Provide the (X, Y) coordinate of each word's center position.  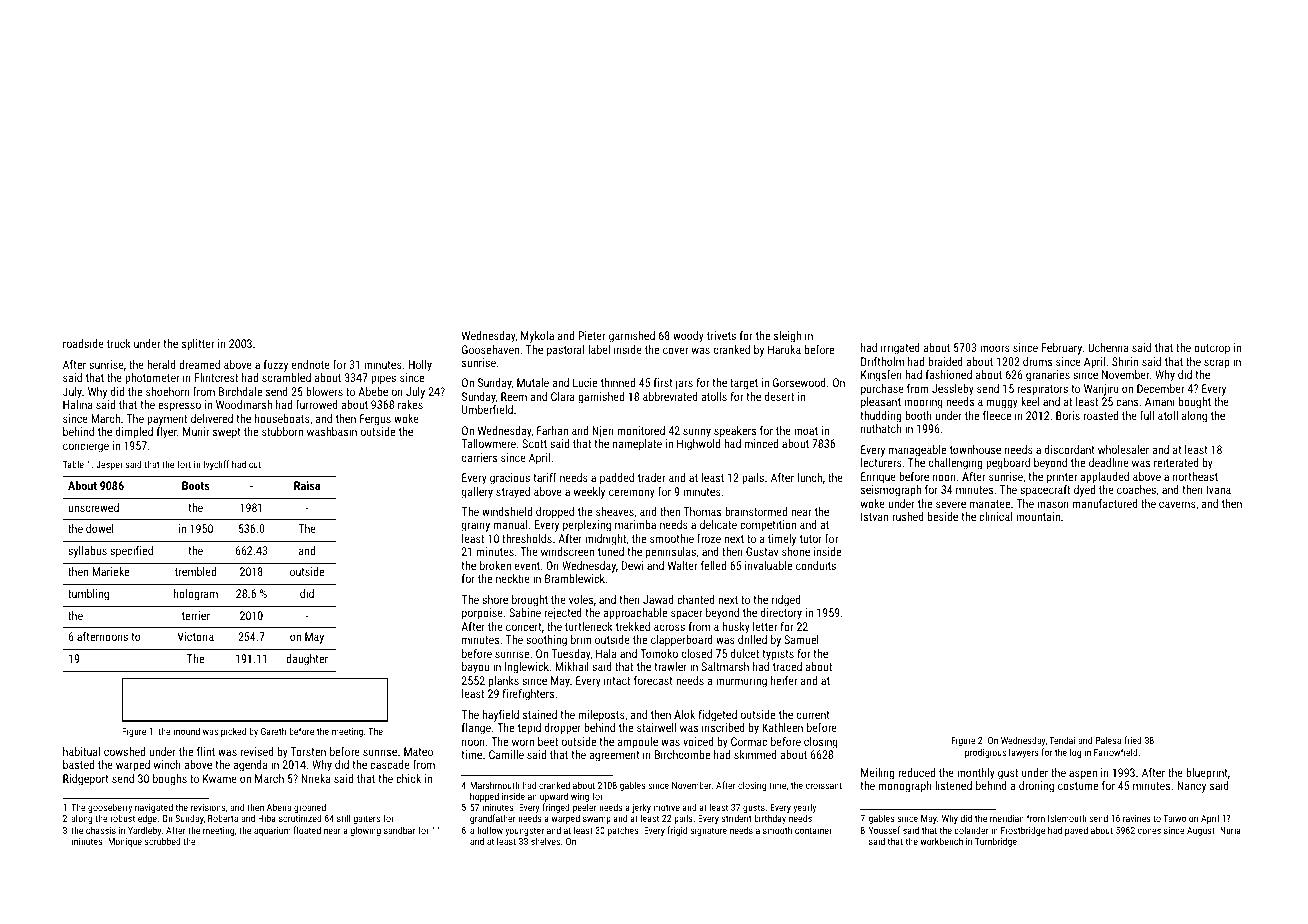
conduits (816, 565)
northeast (1195, 476)
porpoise (482, 614)
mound (186, 731)
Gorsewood (799, 382)
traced (787, 666)
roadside (83, 343)
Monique (125, 842)
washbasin (332, 431)
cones (1149, 831)
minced (761, 443)
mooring (923, 403)
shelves (545, 841)
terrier (196, 615)
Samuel (801, 639)
